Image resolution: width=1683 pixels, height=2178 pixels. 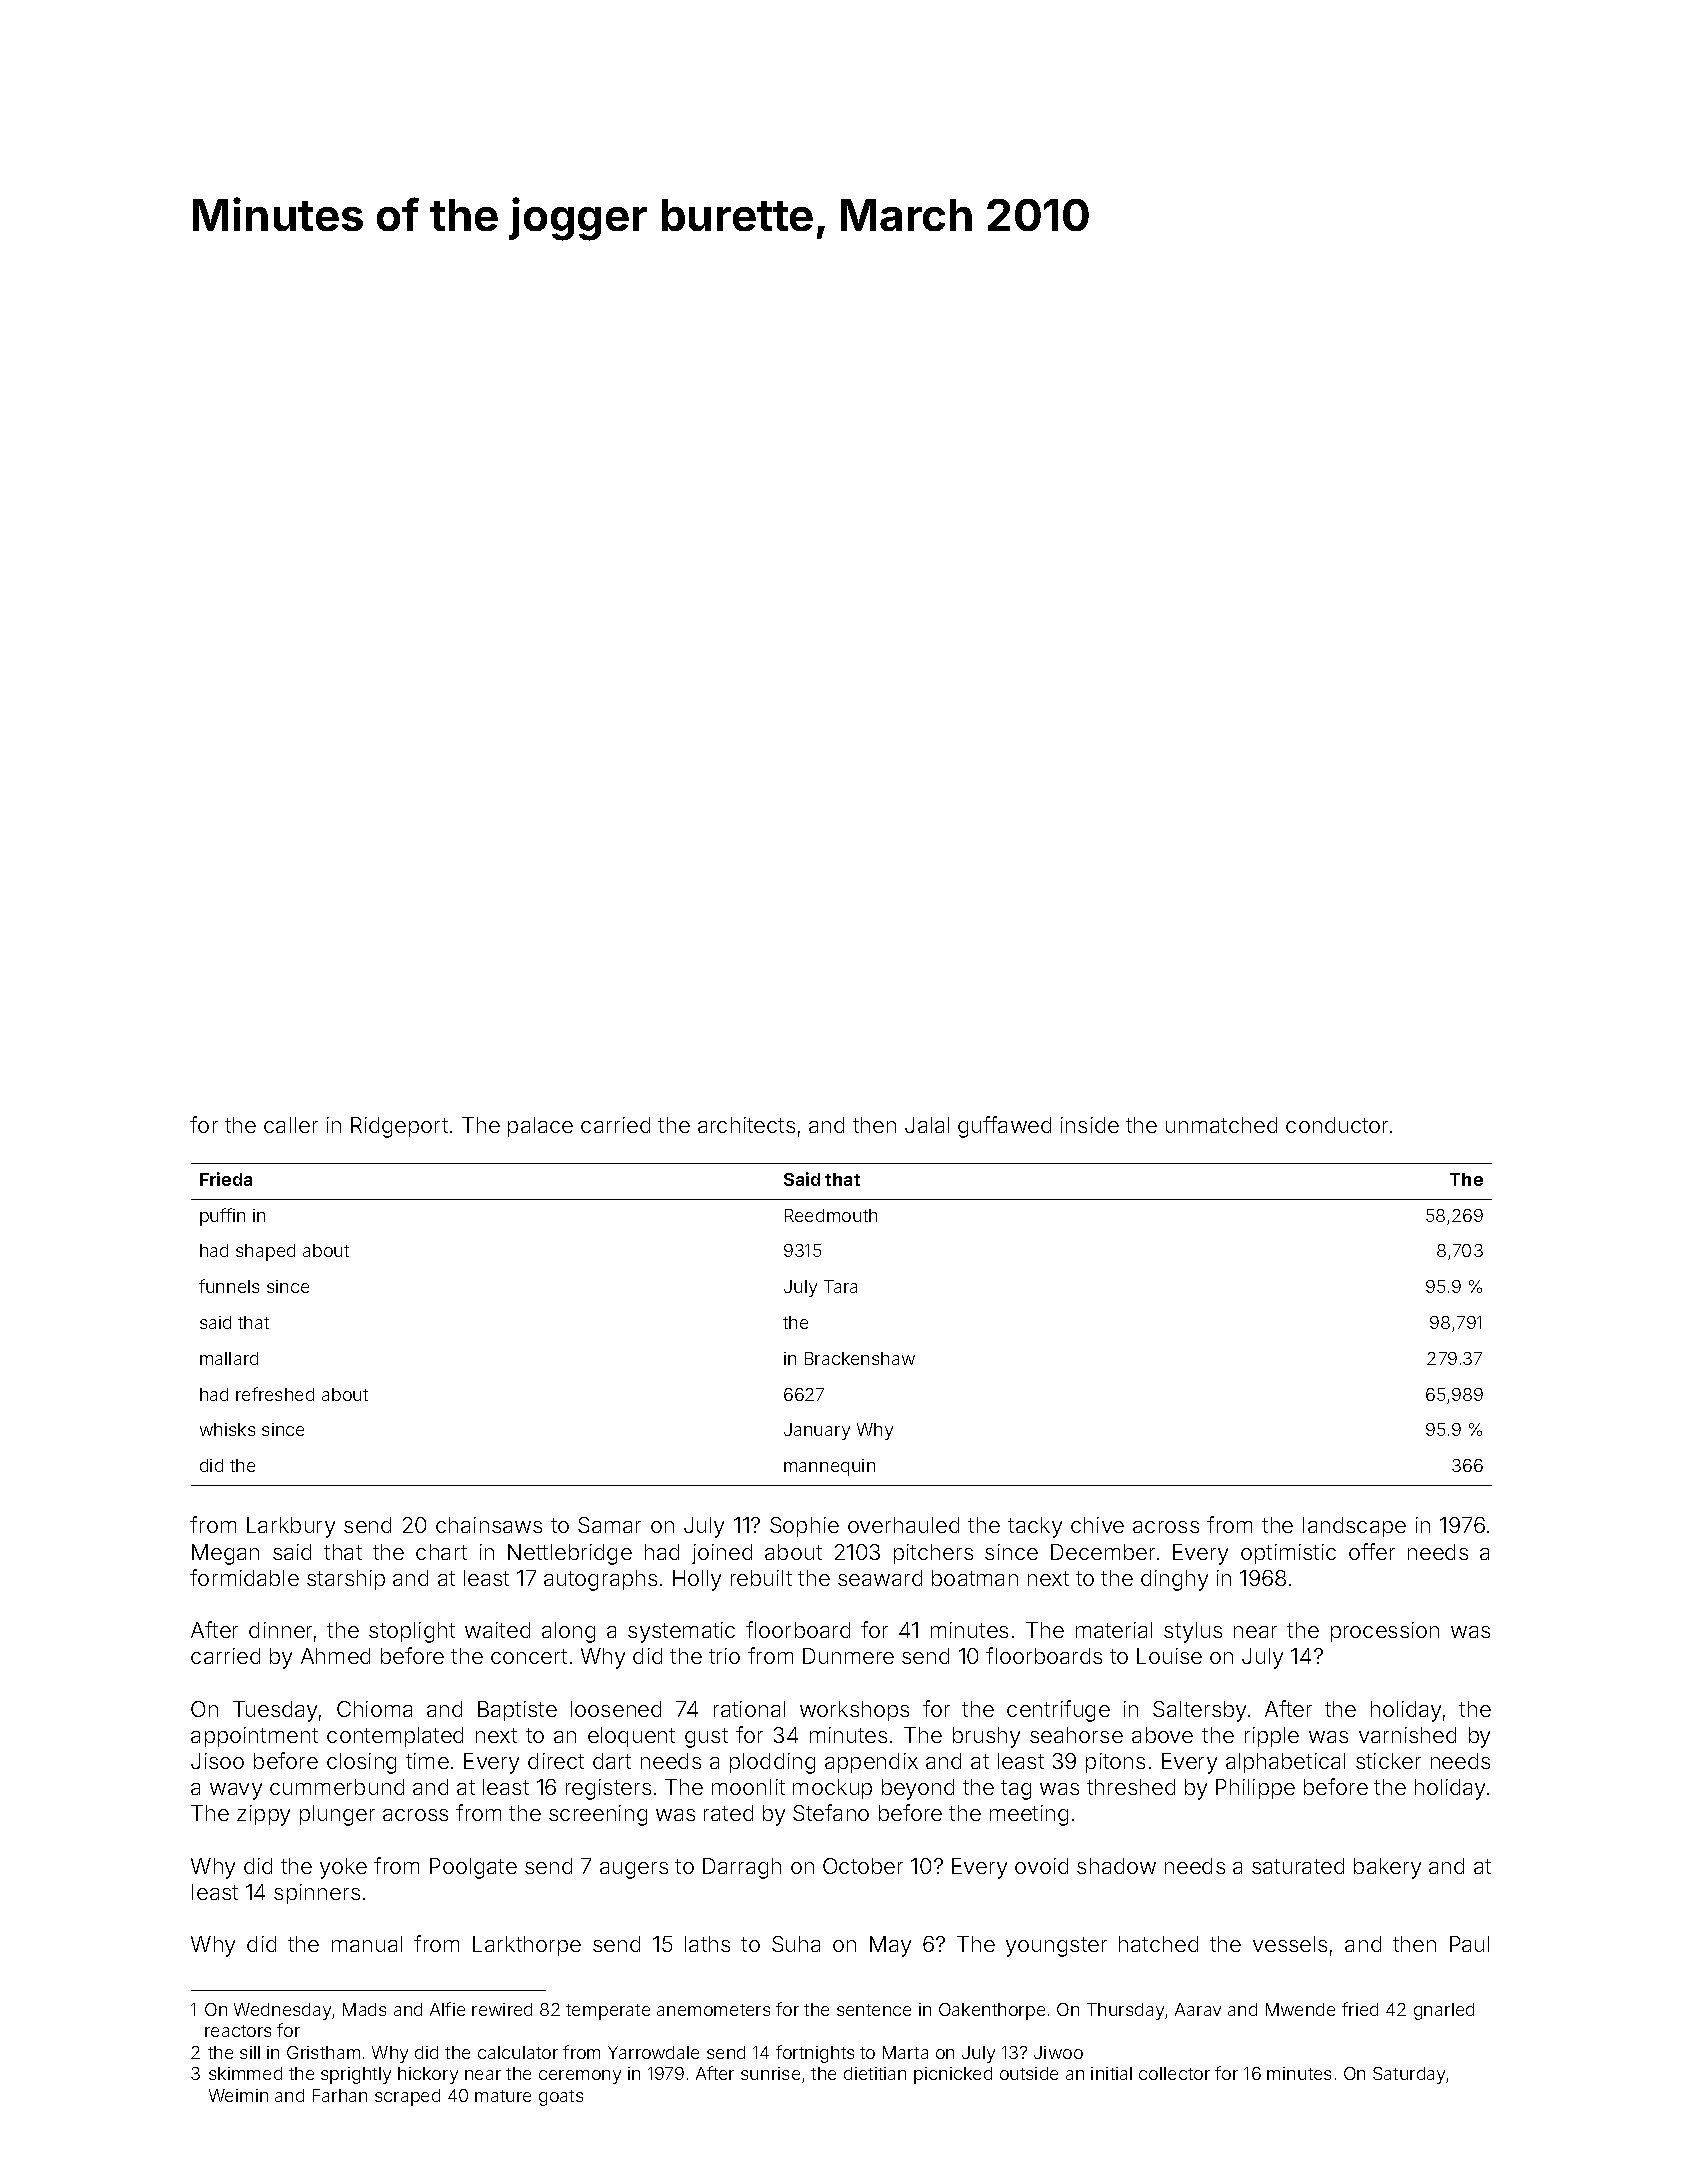 I want to click on picnicked, so click(x=953, y=2075).
